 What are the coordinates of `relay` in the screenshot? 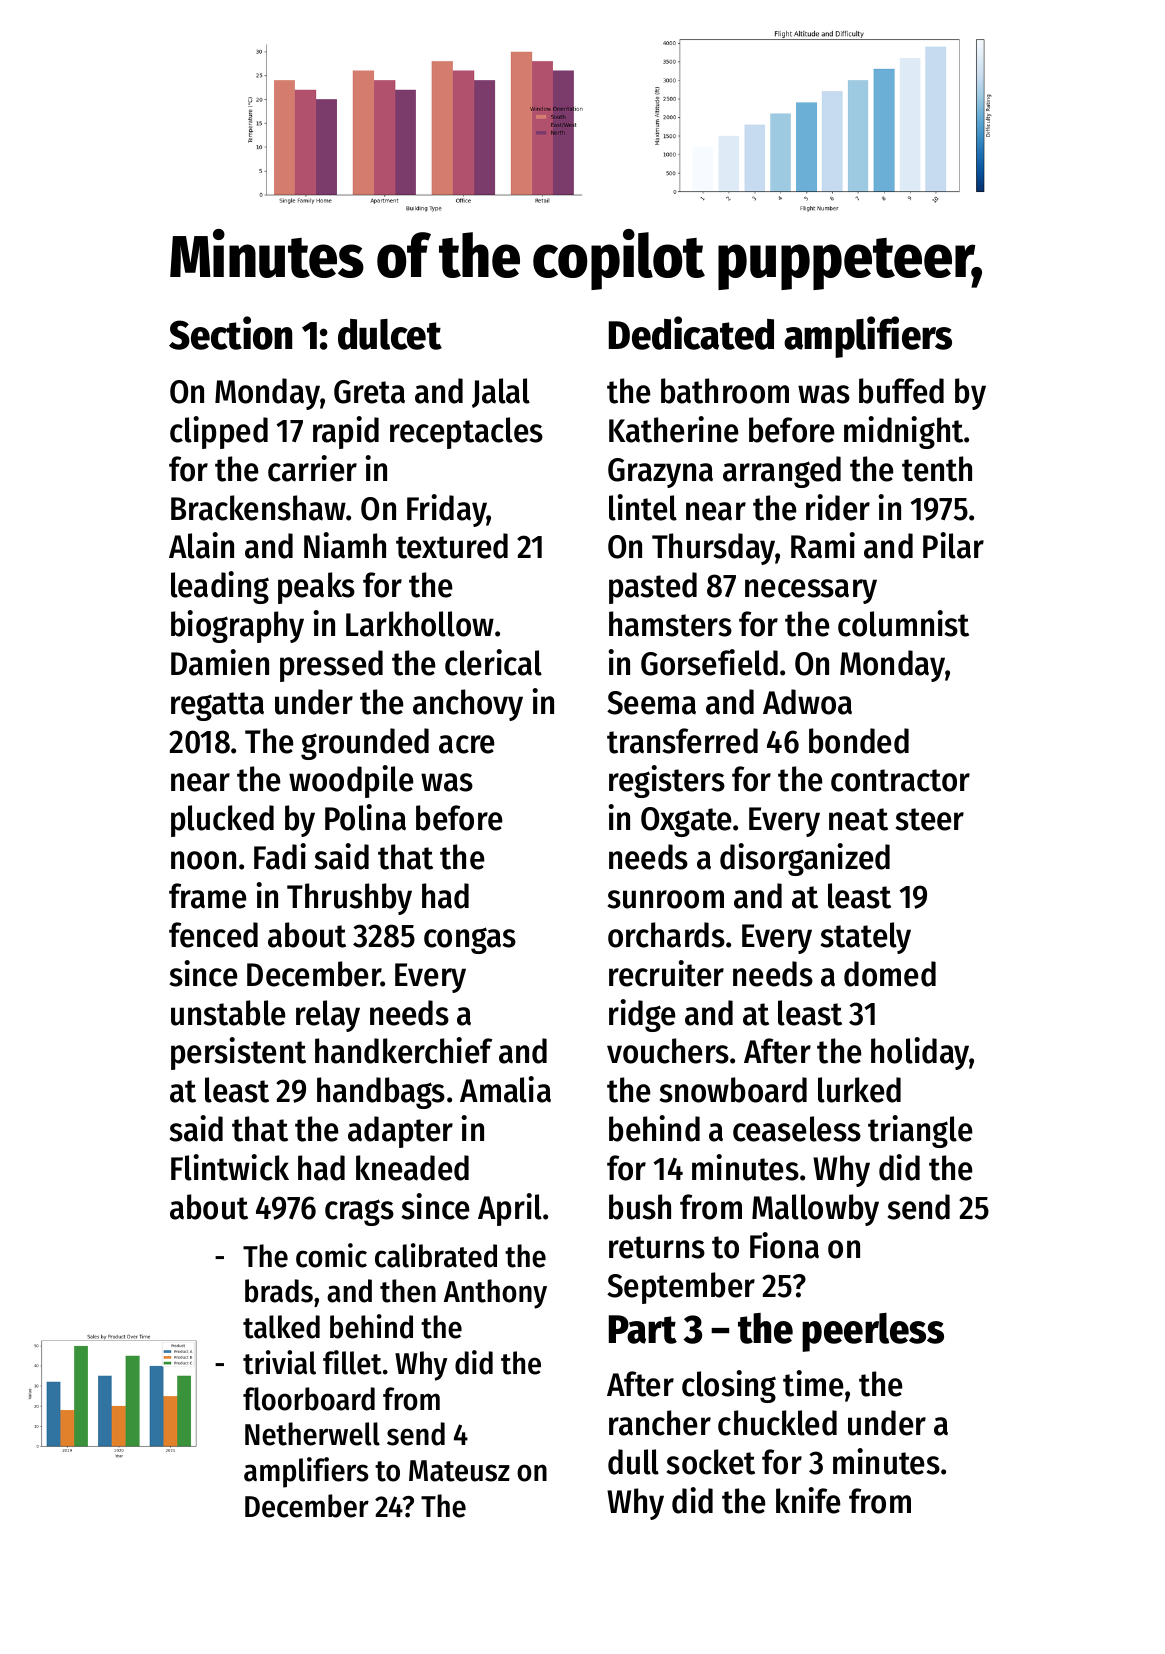 It's located at (328, 1016).
